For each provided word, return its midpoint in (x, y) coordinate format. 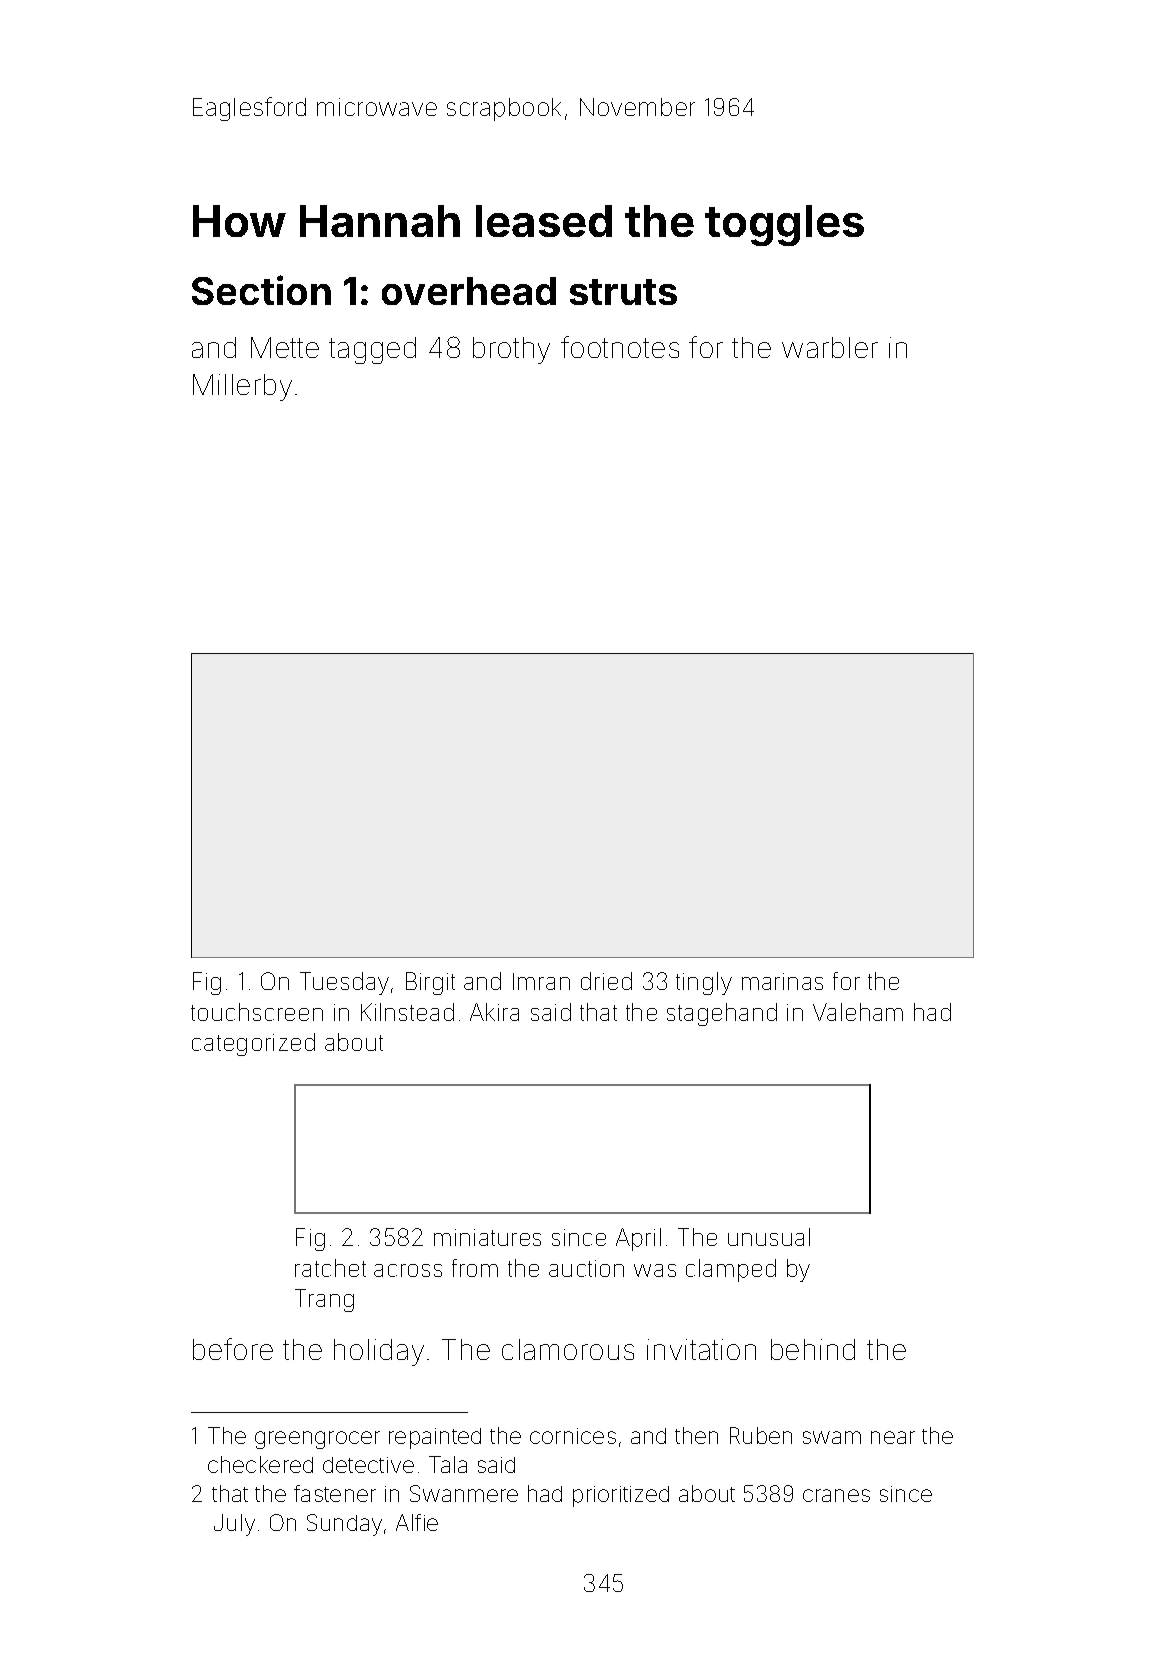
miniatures (487, 1237)
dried (606, 981)
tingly (704, 983)
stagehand (722, 1014)
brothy (511, 350)
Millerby (242, 387)
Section (261, 290)
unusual (769, 1237)
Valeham (858, 1012)
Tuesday (344, 983)
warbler (830, 347)
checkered (260, 1464)
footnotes (620, 347)
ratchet (330, 1268)
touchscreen (257, 1012)
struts (623, 292)
